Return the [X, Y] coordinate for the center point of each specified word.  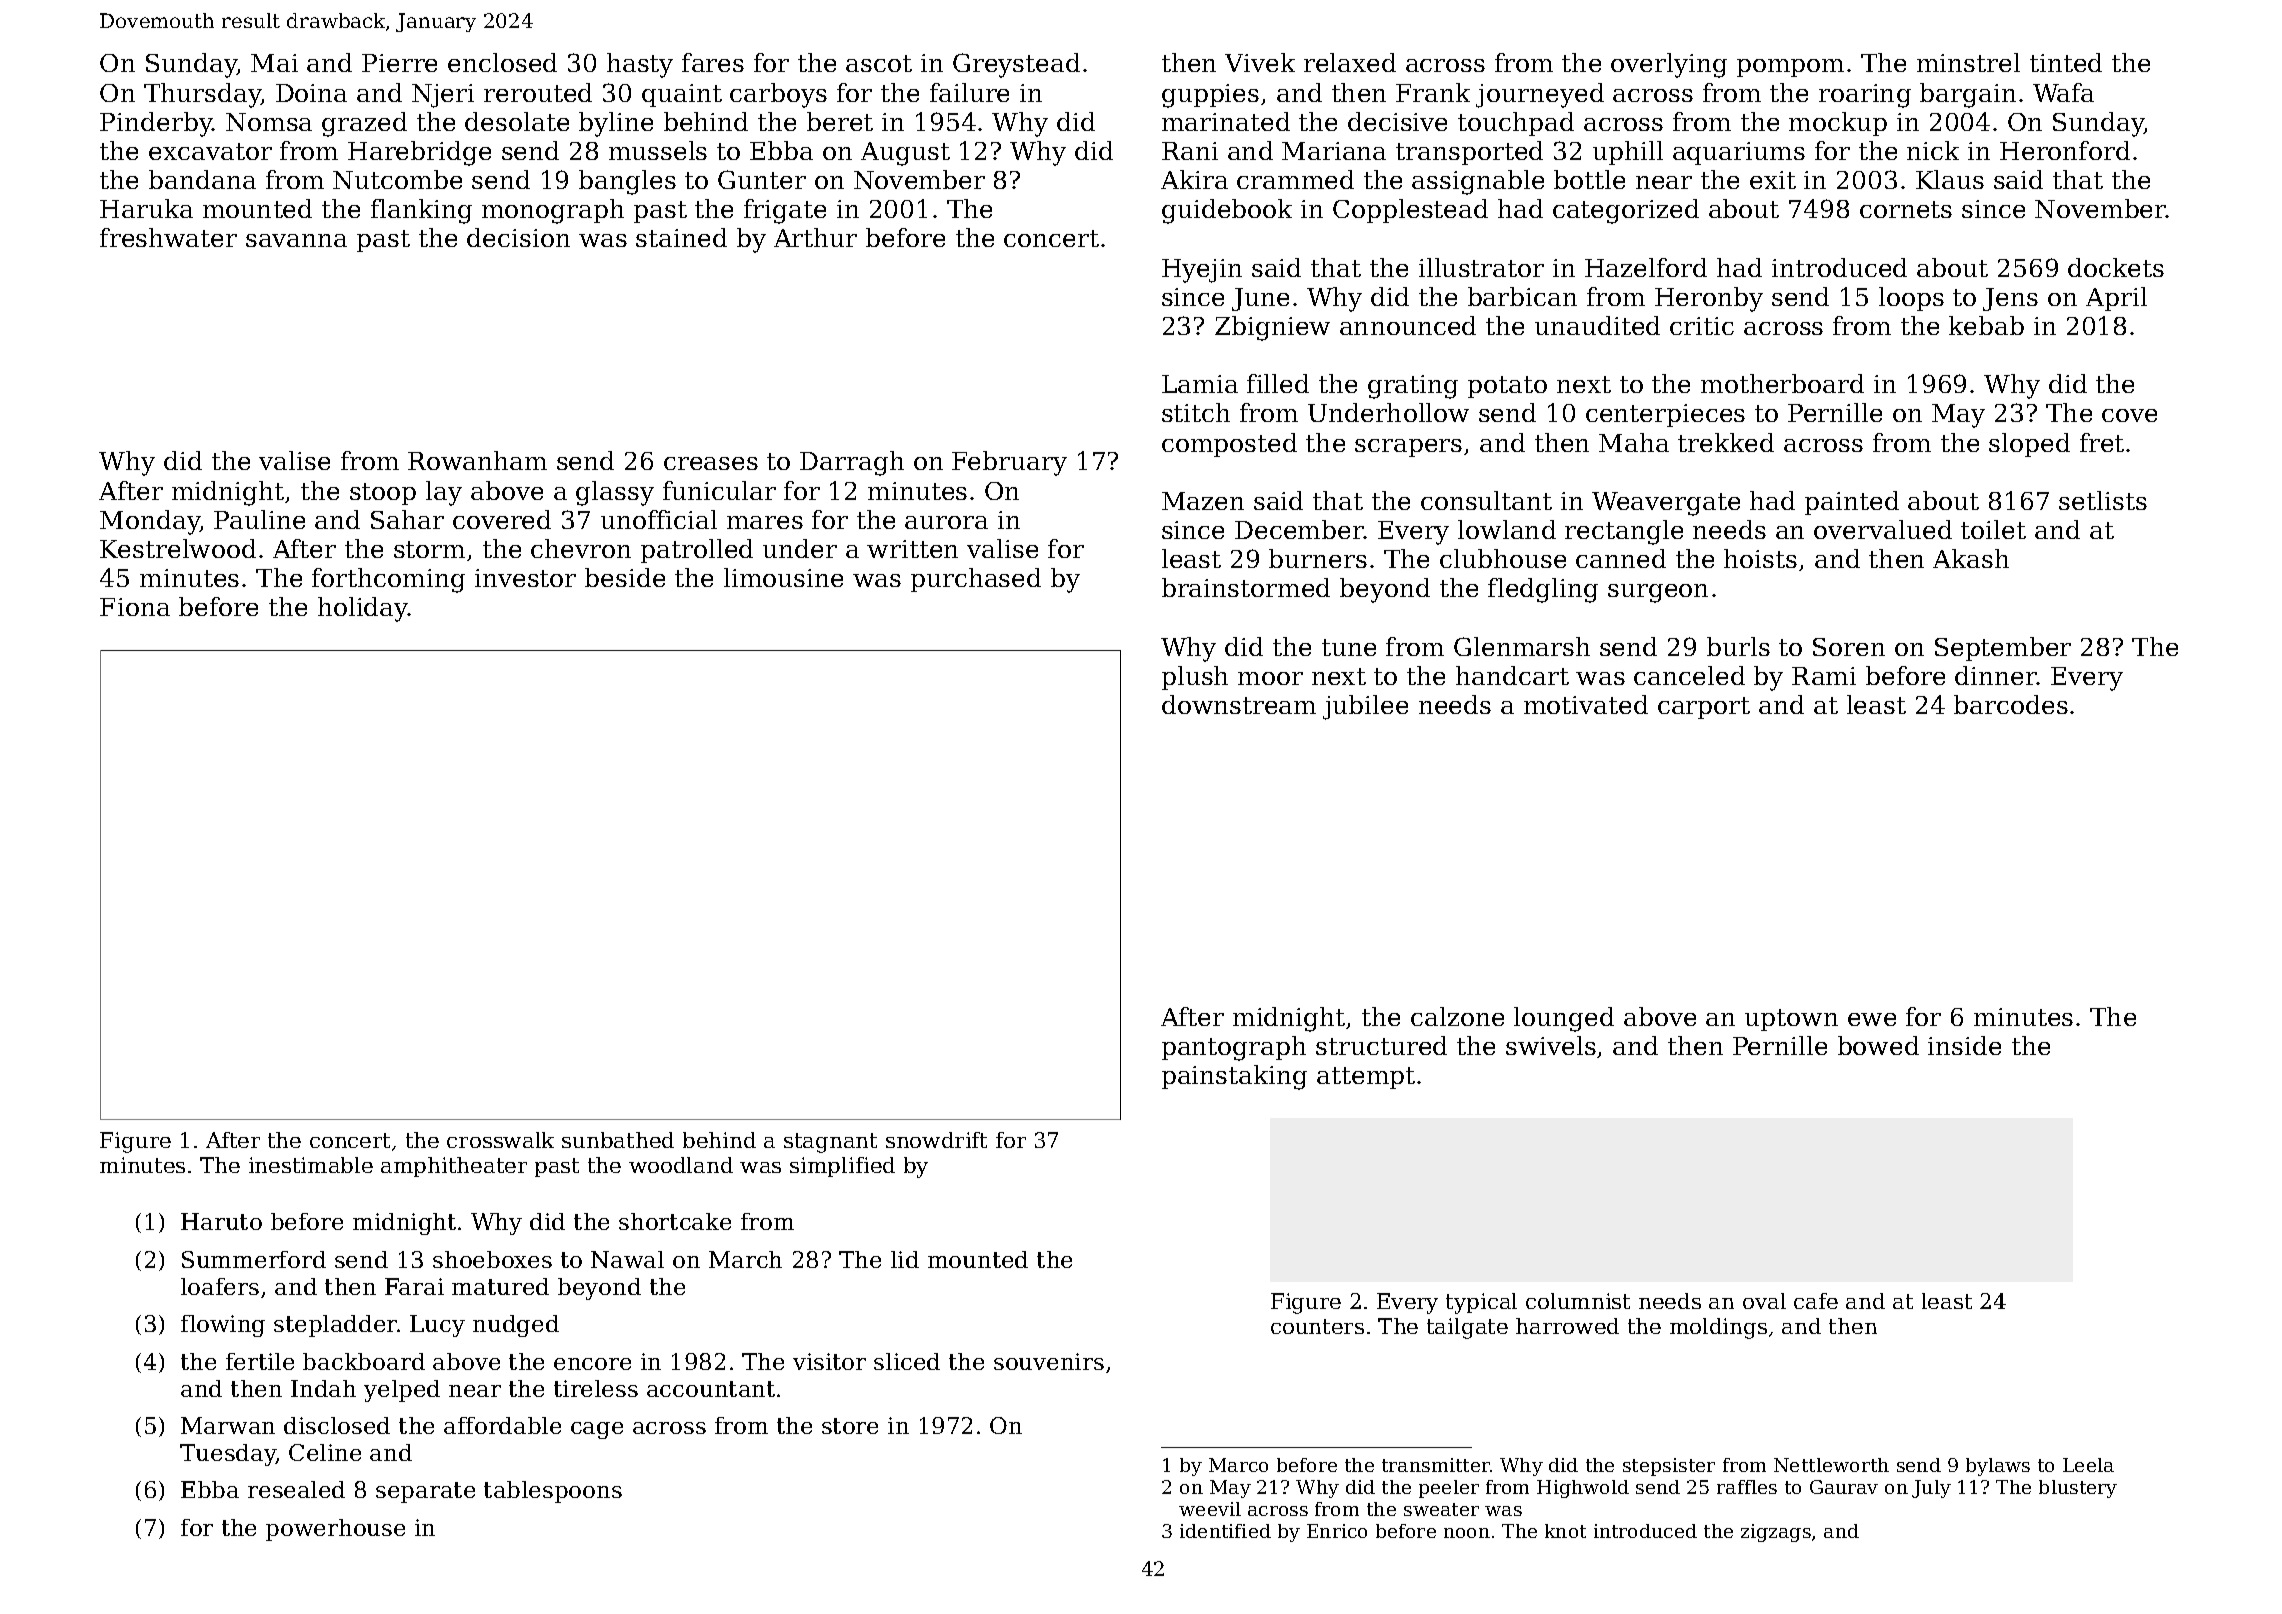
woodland [681, 1165]
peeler [1449, 1489]
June [1260, 299]
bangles [627, 182]
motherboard [1782, 383]
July [1931, 1489]
